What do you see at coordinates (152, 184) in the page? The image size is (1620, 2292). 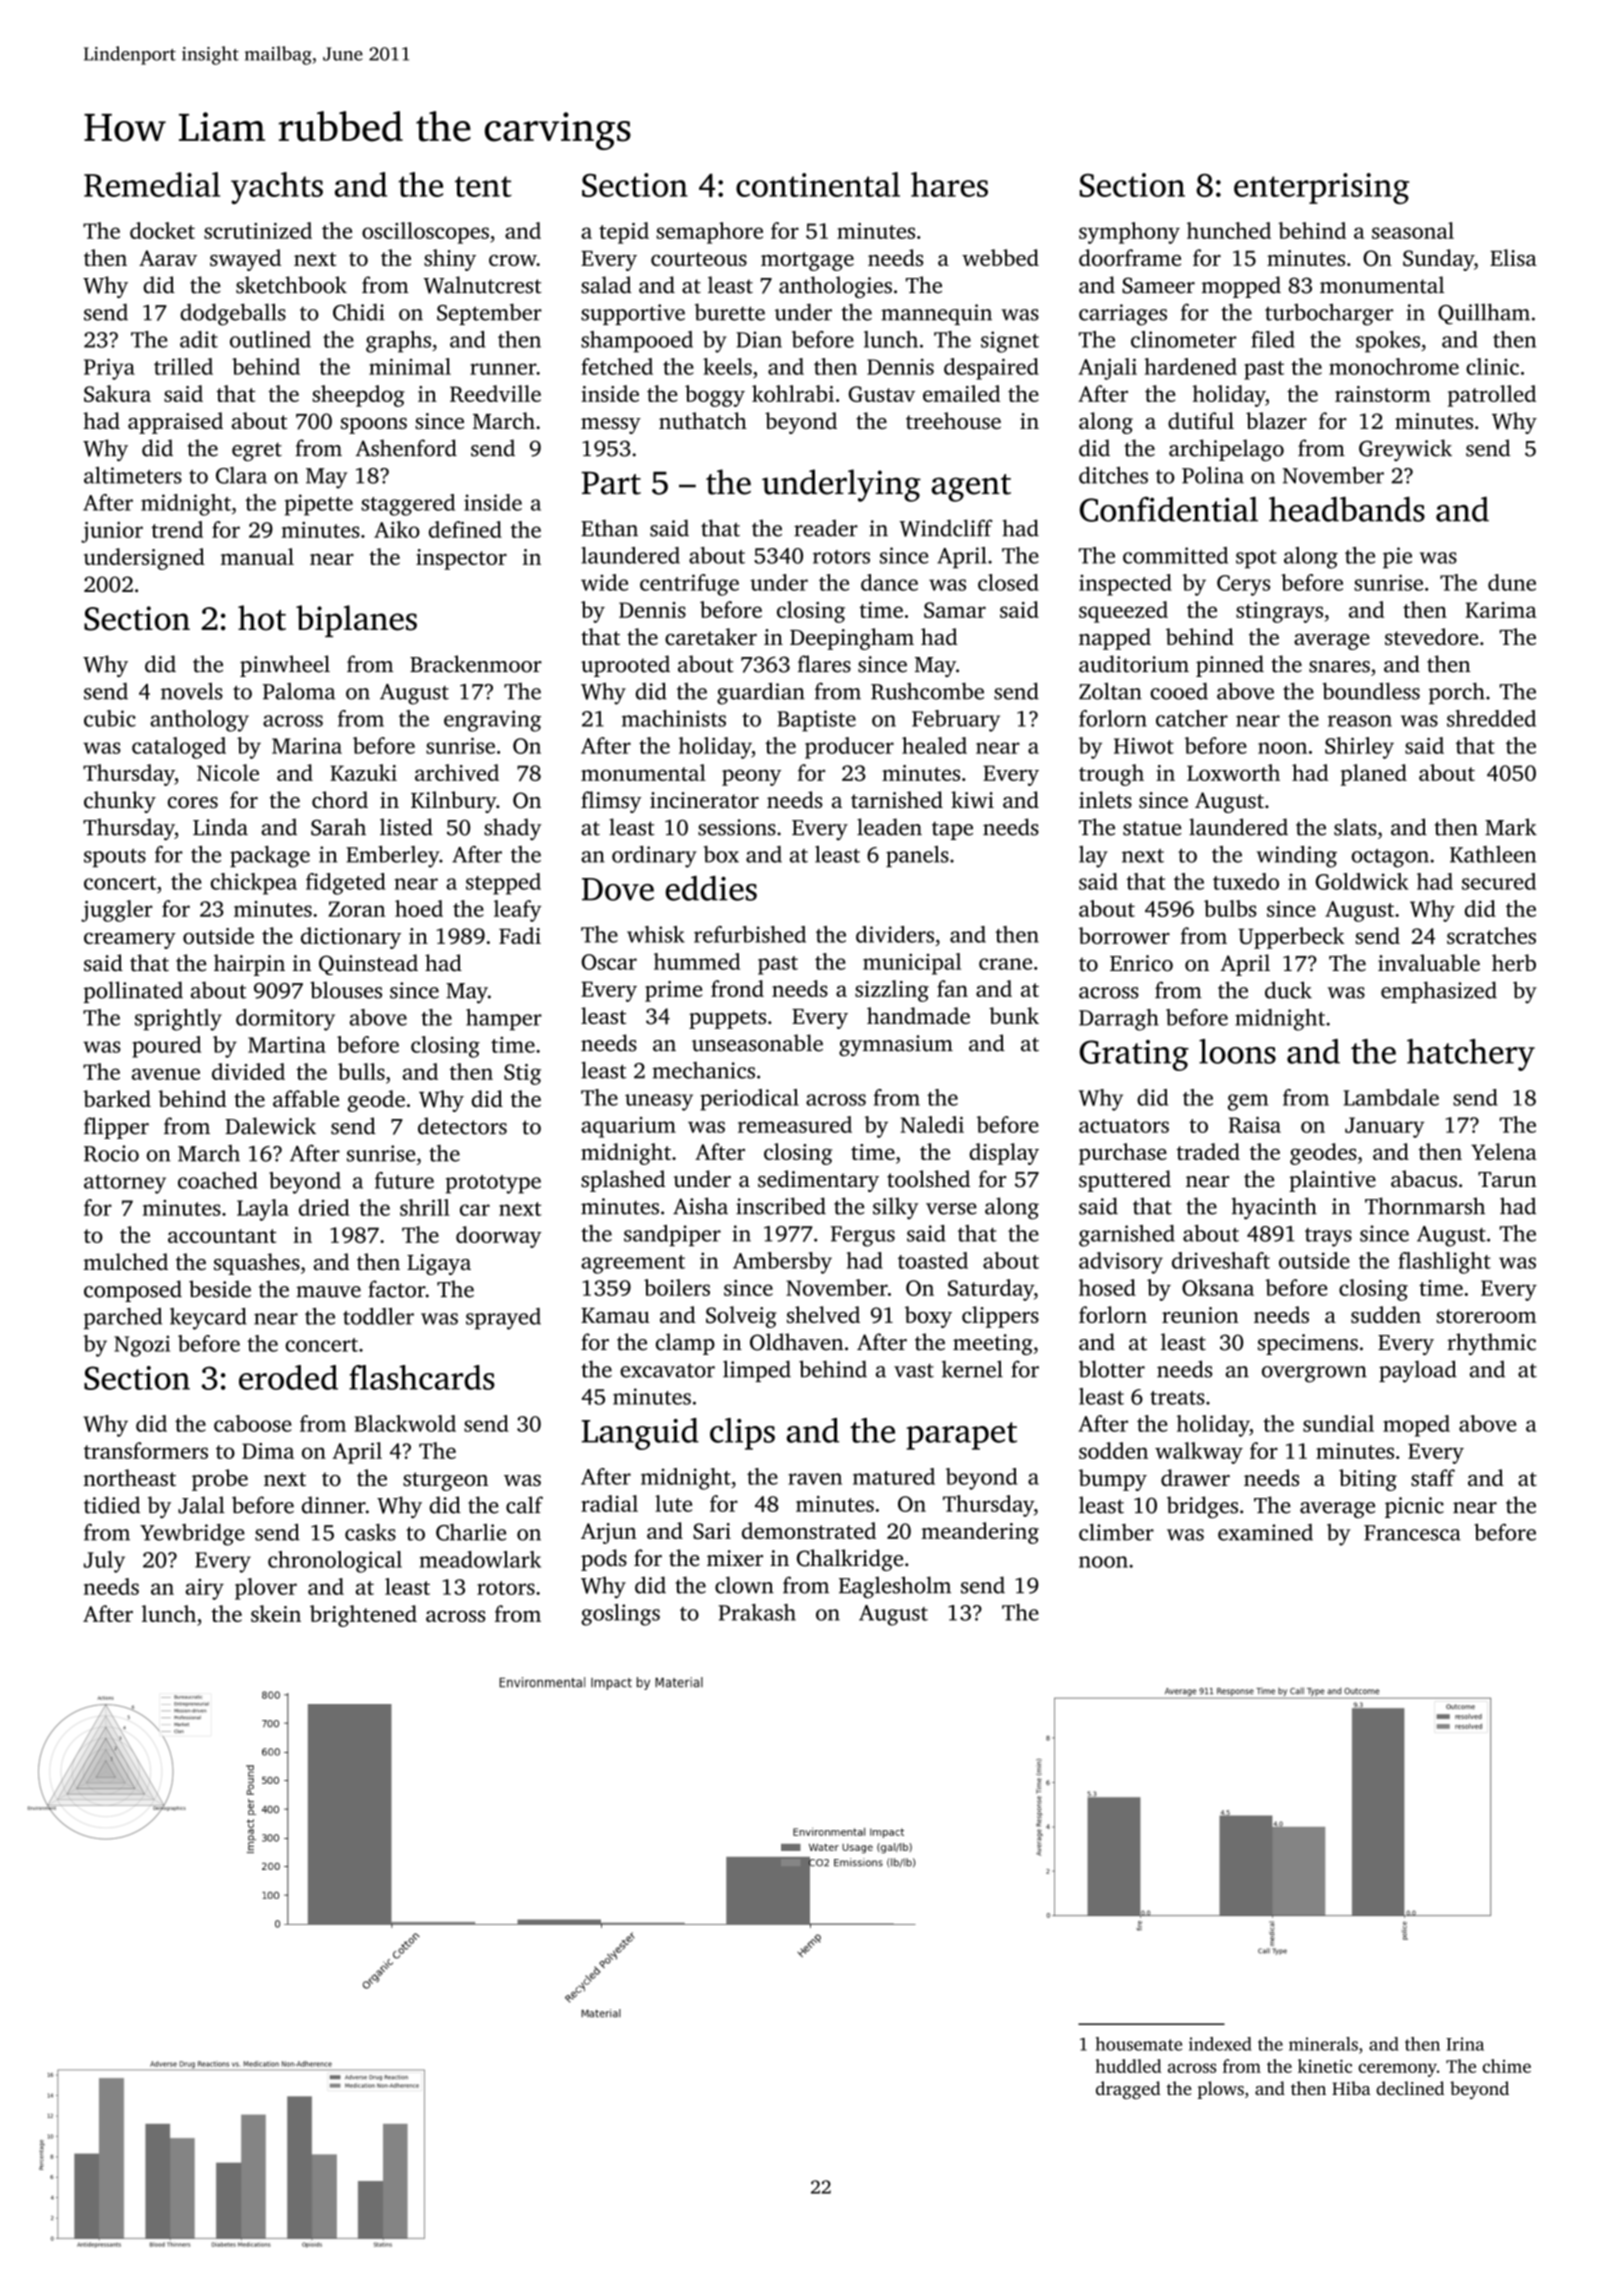 I see `Remedial` at bounding box center [152, 184].
